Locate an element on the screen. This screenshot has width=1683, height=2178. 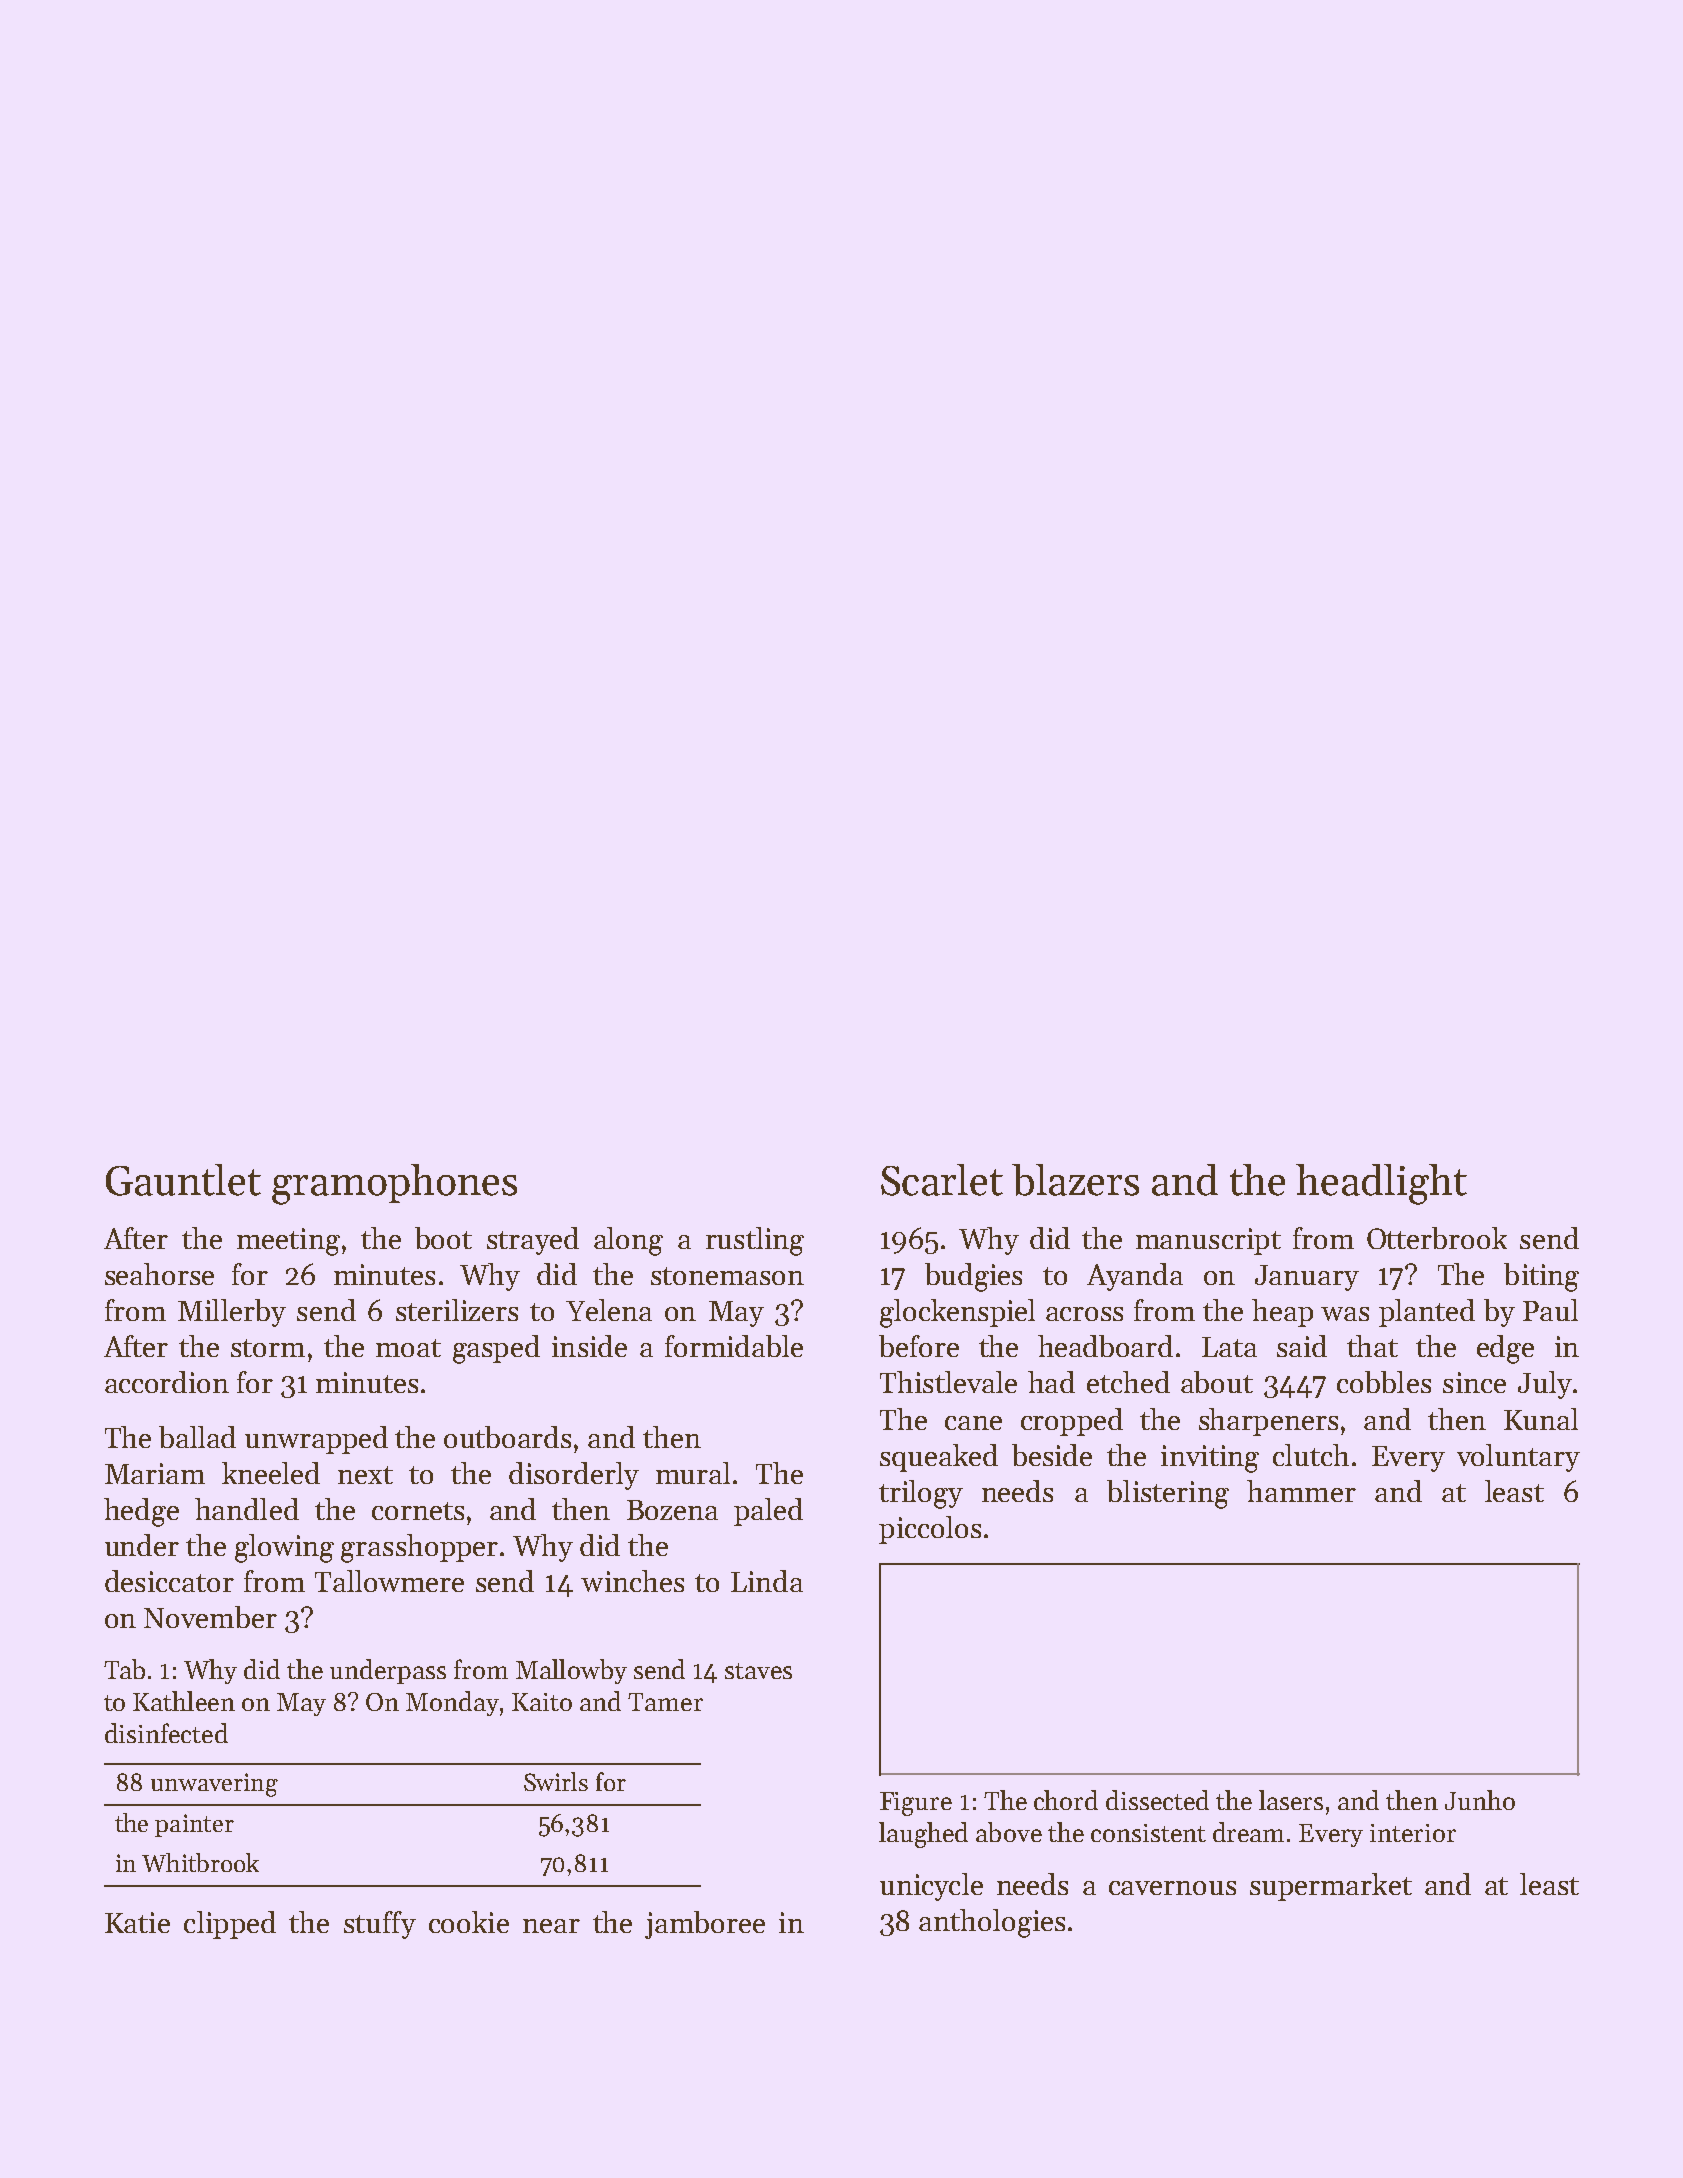
July is located at coordinates (1545, 1385).
